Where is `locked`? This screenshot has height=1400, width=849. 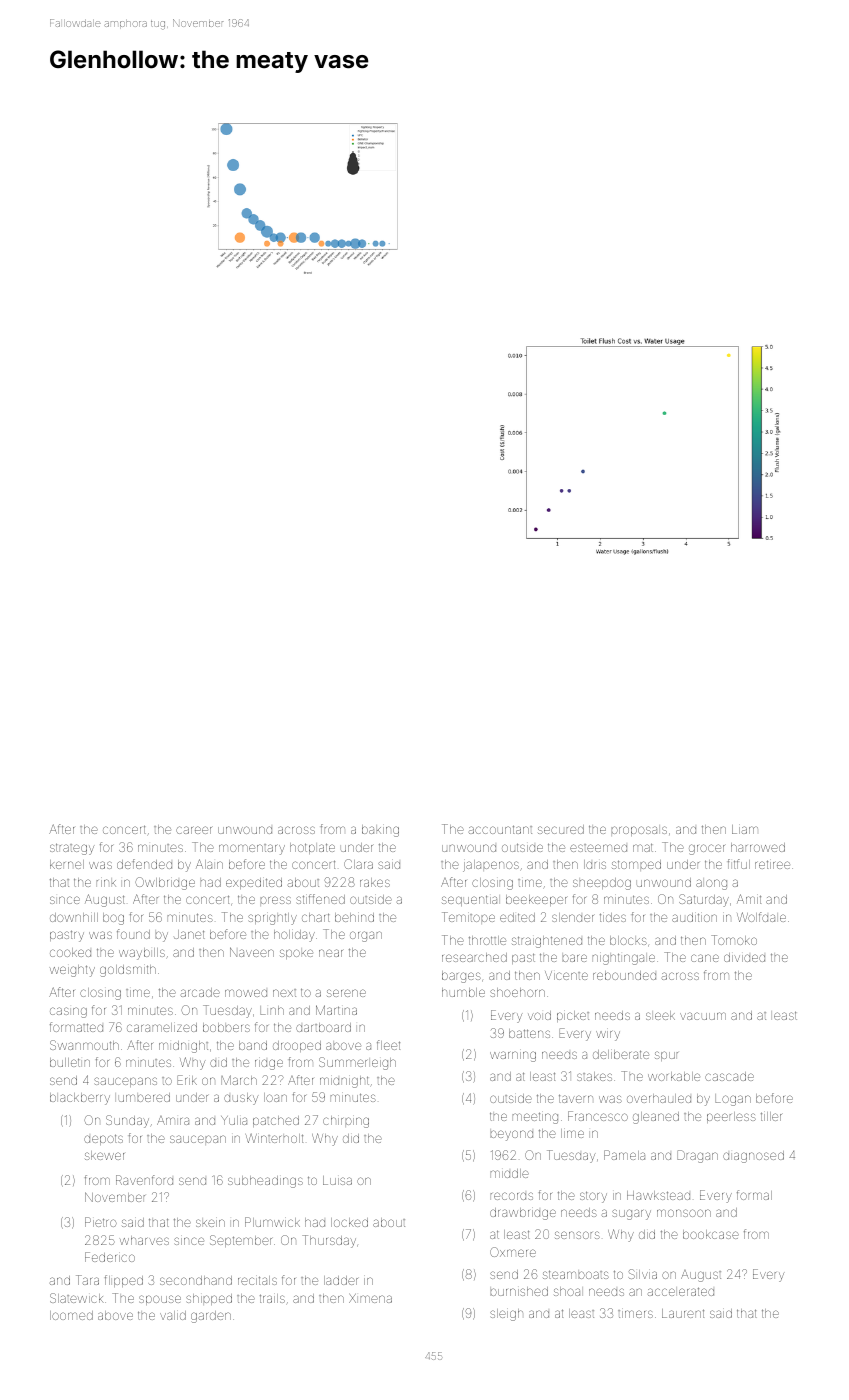 locked is located at coordinates (349, 1222).
